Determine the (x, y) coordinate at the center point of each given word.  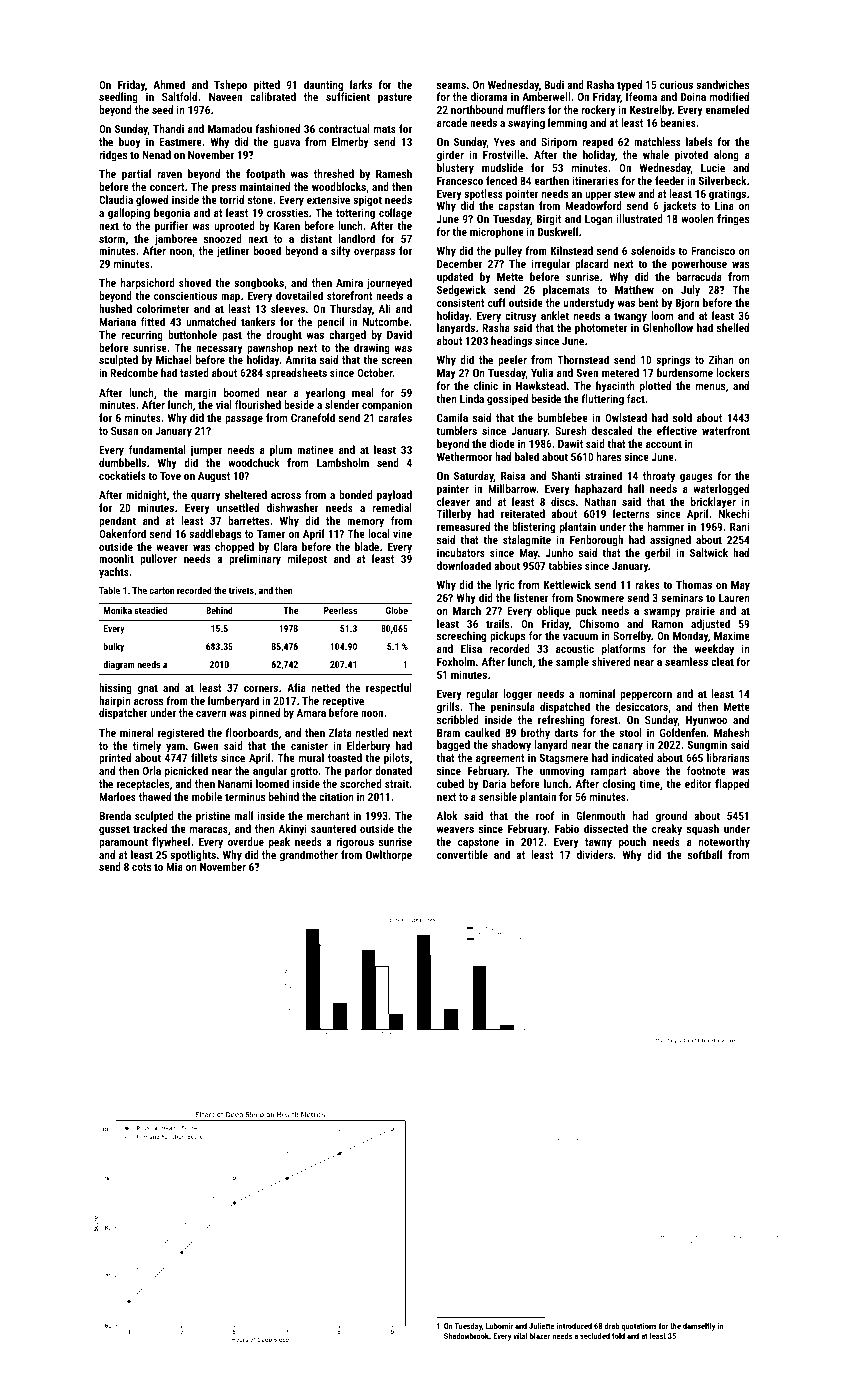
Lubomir (499, 1326)
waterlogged (721, 490)
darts (566, 732)
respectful (389, 689)
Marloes (117, 796)
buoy (130, 143)
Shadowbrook (466, 1335)
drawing (372, 349)
